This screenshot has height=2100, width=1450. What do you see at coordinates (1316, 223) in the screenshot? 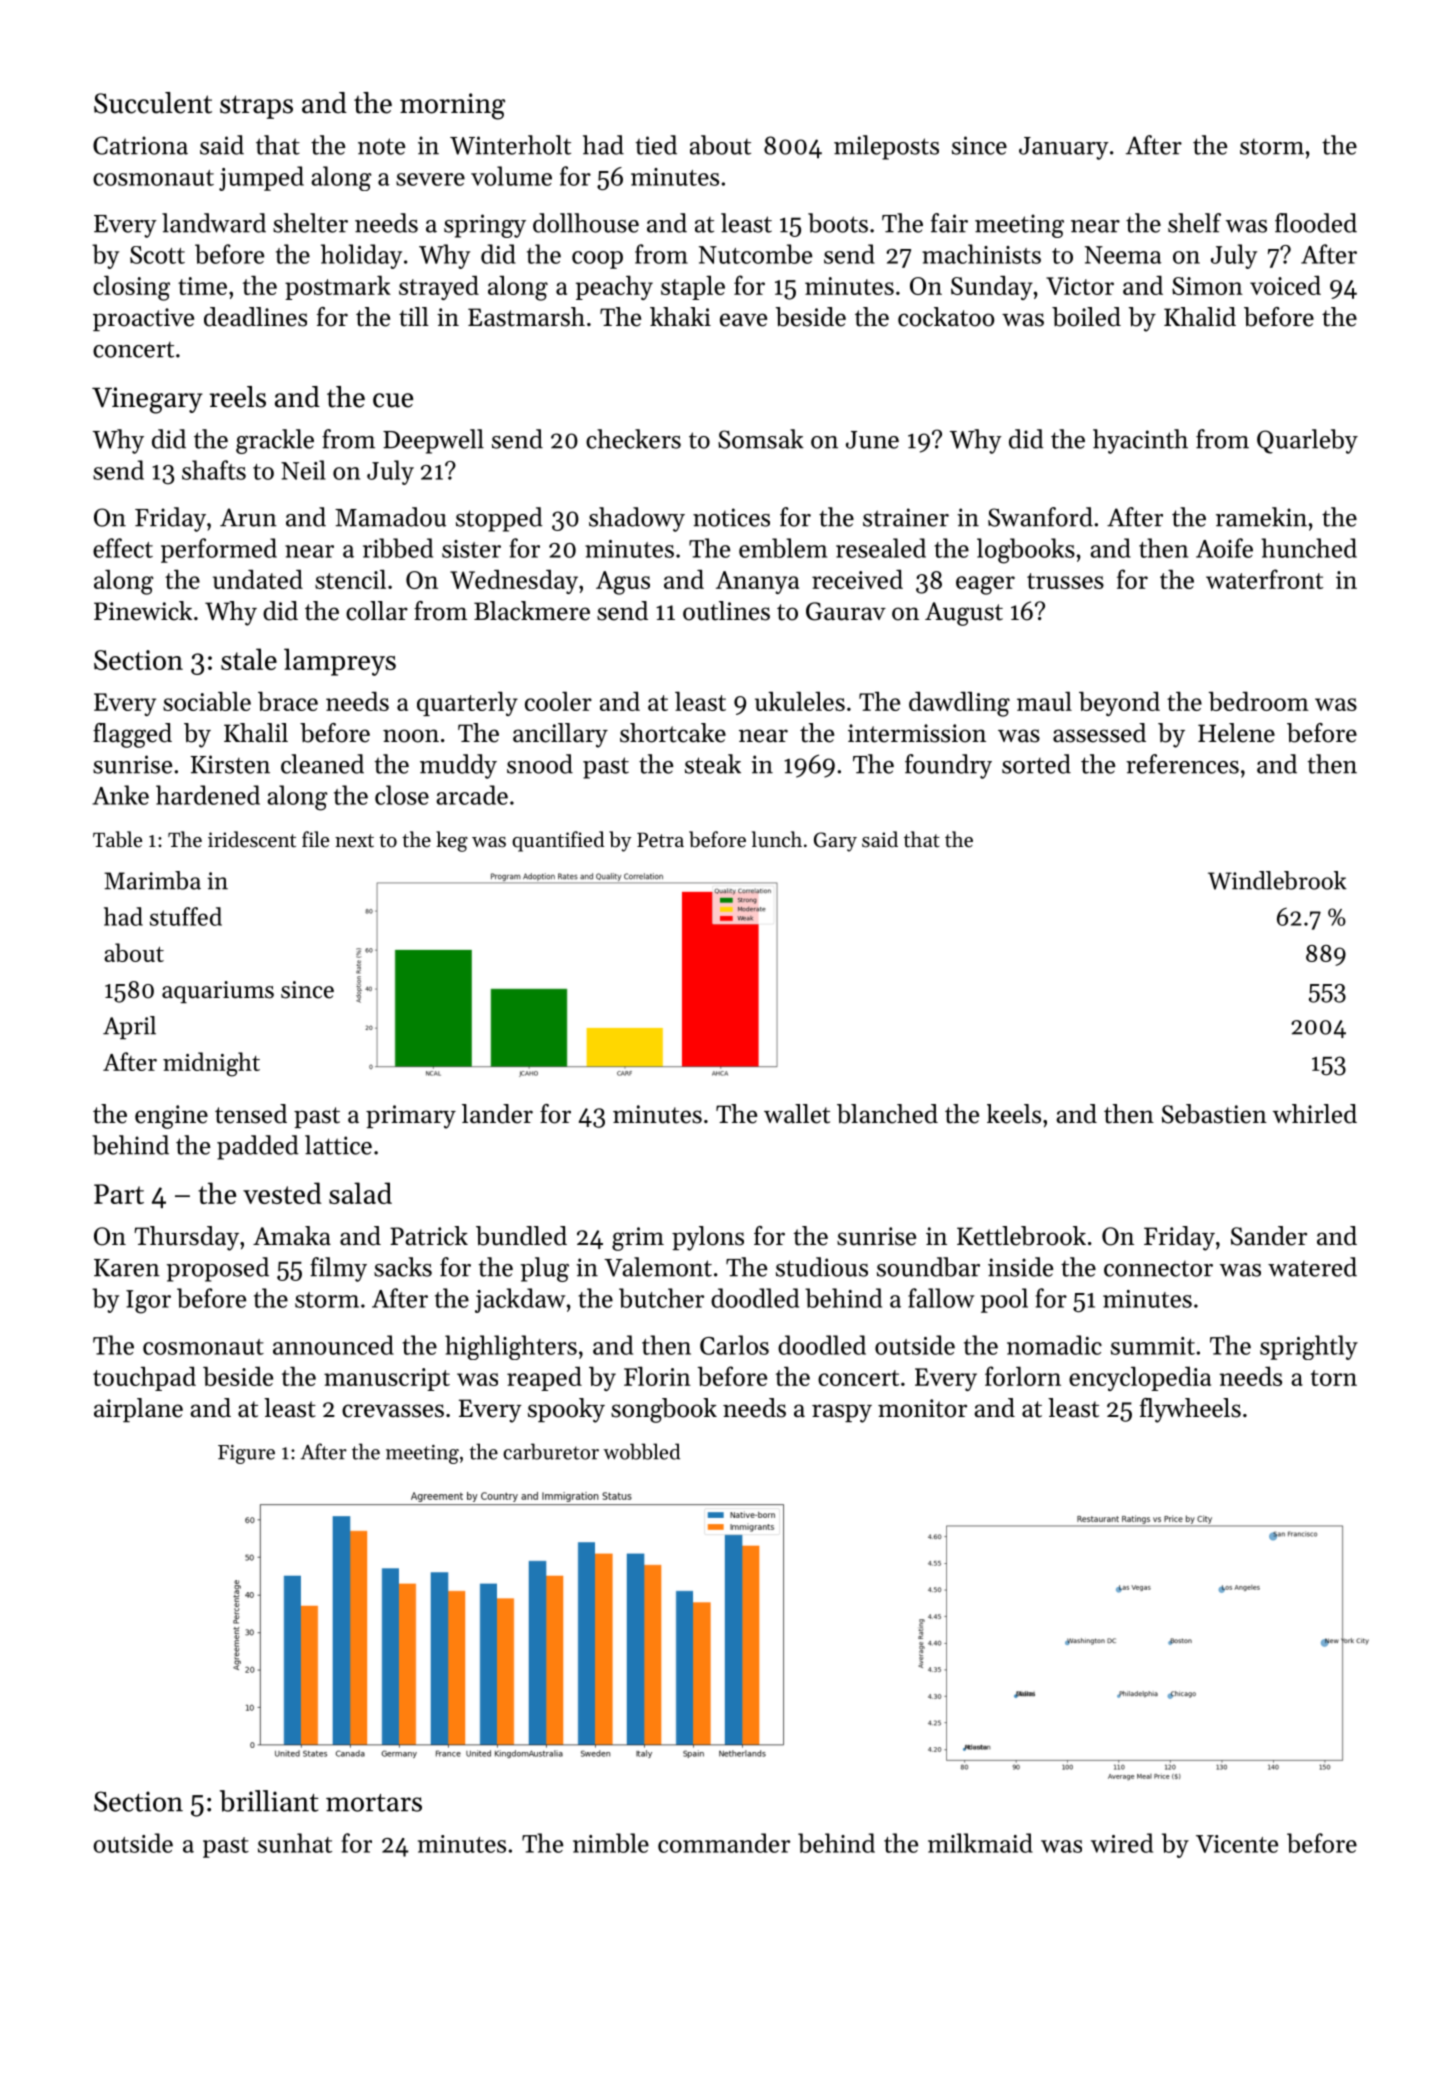
I see `flooded` at bounding box center [1316, 223].
